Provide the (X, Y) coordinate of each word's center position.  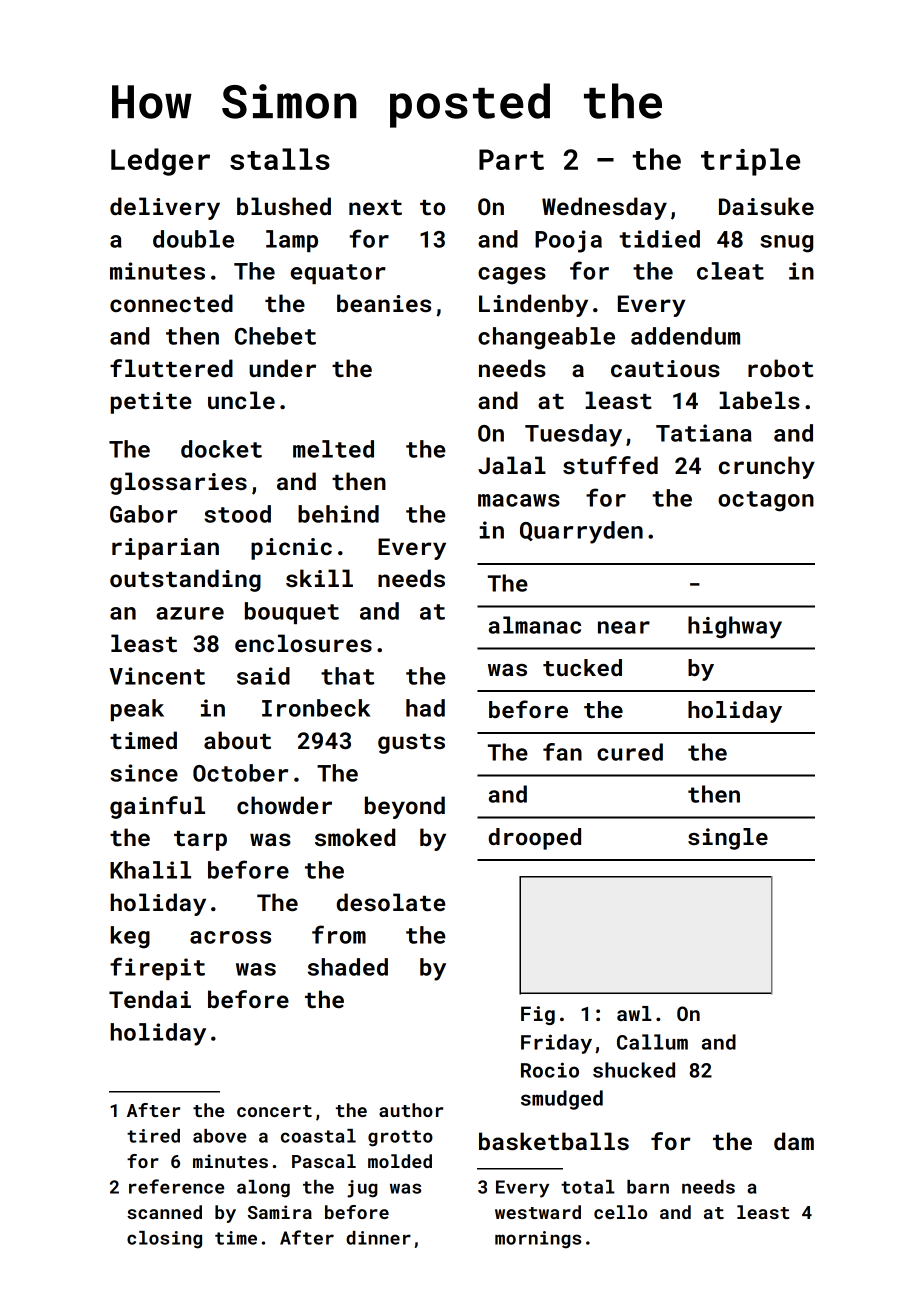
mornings (538, 1240)
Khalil (150, 870)
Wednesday (604, 208)
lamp (292, 241)
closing (164, 1240)
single (728, 839)
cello (620, 1212)
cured (630, 752)
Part (511, 159)
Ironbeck (316, 708)
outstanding (185, 580)
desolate (391, 902)
